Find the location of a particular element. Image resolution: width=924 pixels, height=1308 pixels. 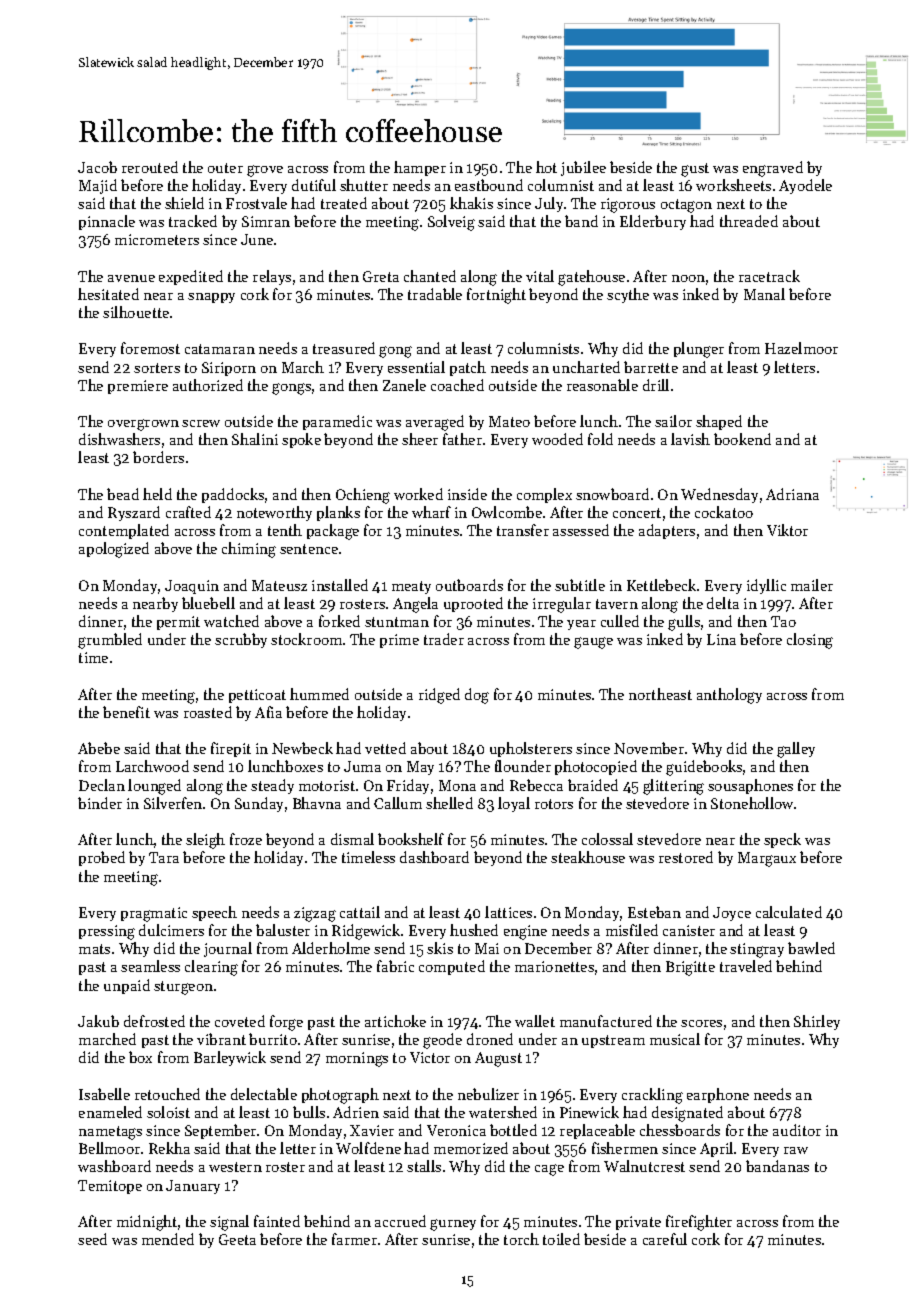

hamper is located at coordinates (420, 168).
